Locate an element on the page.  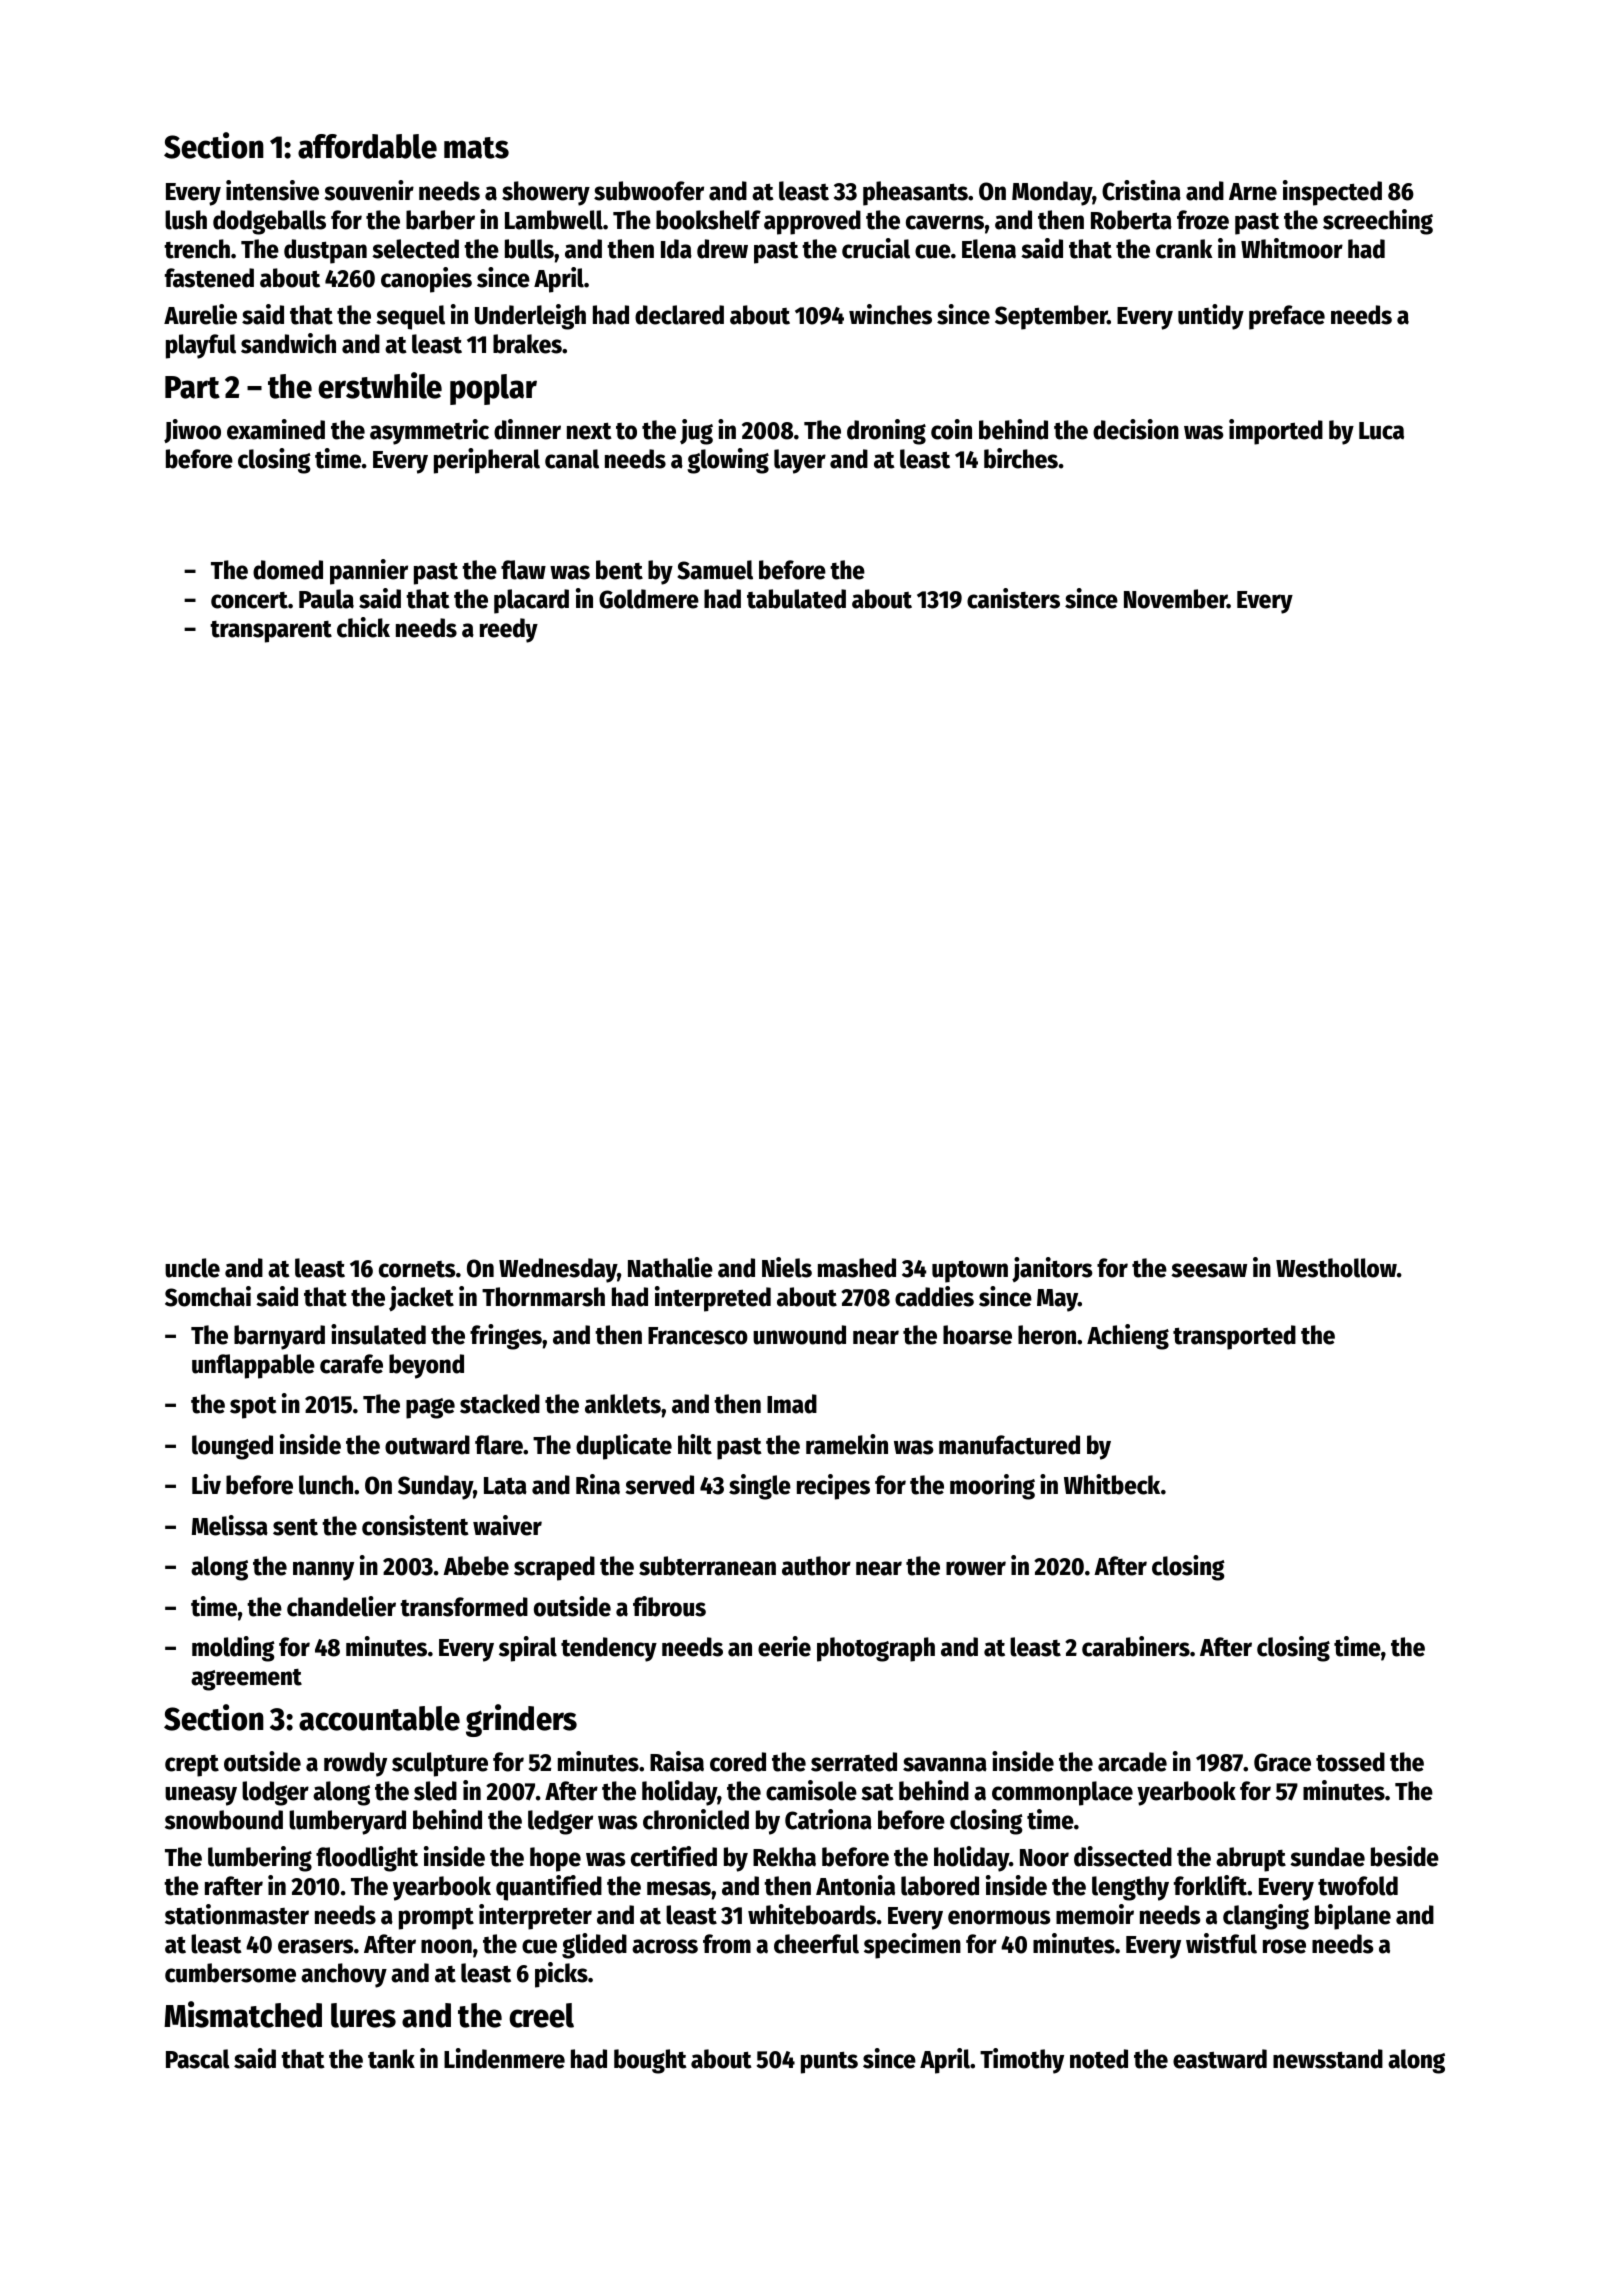
Lindenmere is located at coordinates (504, 2058).
